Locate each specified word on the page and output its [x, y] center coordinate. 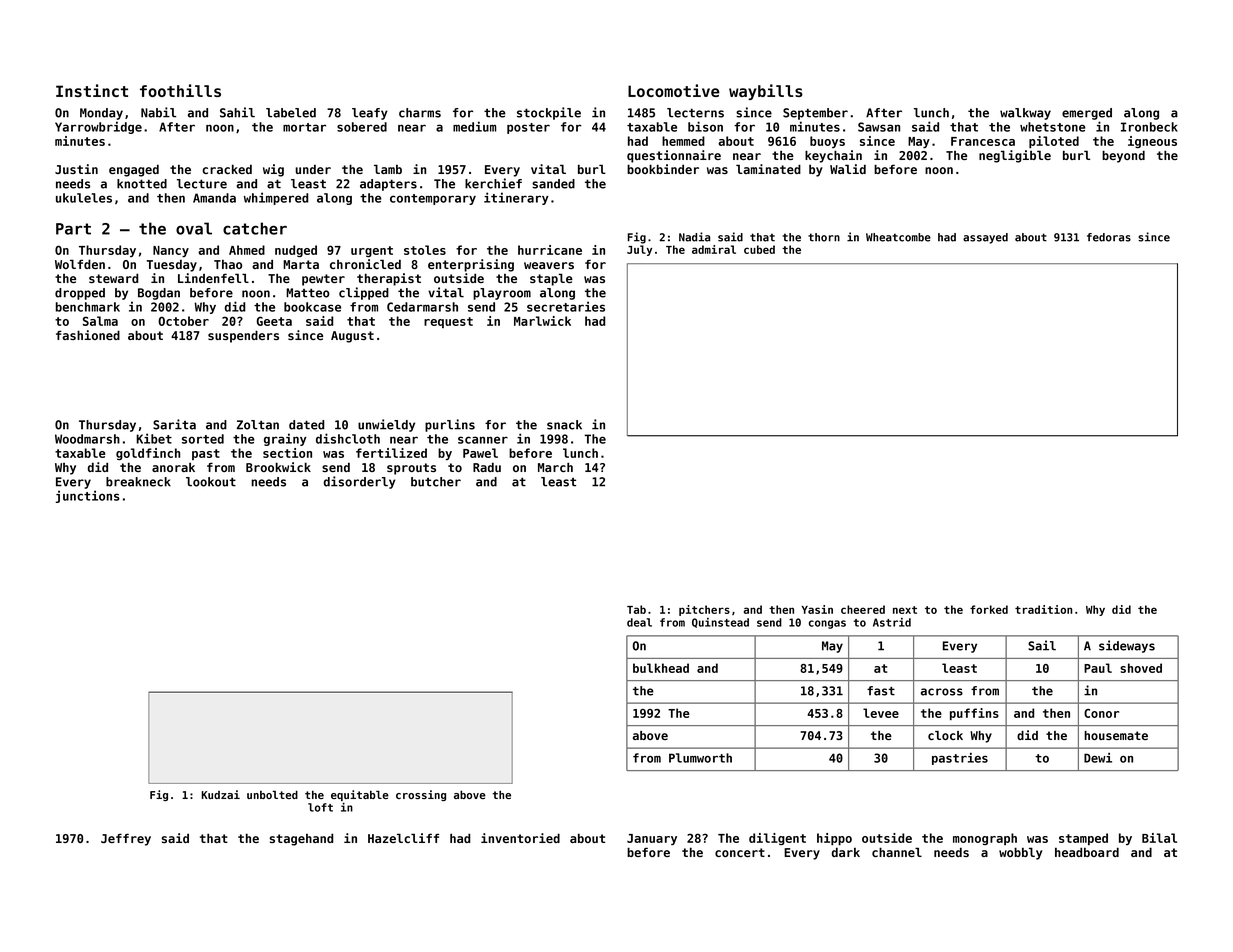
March [555, 467]
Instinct [92, 90]
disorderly [359, 482]
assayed [985, 238]
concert [740, 852]
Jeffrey [126, 839]
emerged [1087, 114]
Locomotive [674, 90]
